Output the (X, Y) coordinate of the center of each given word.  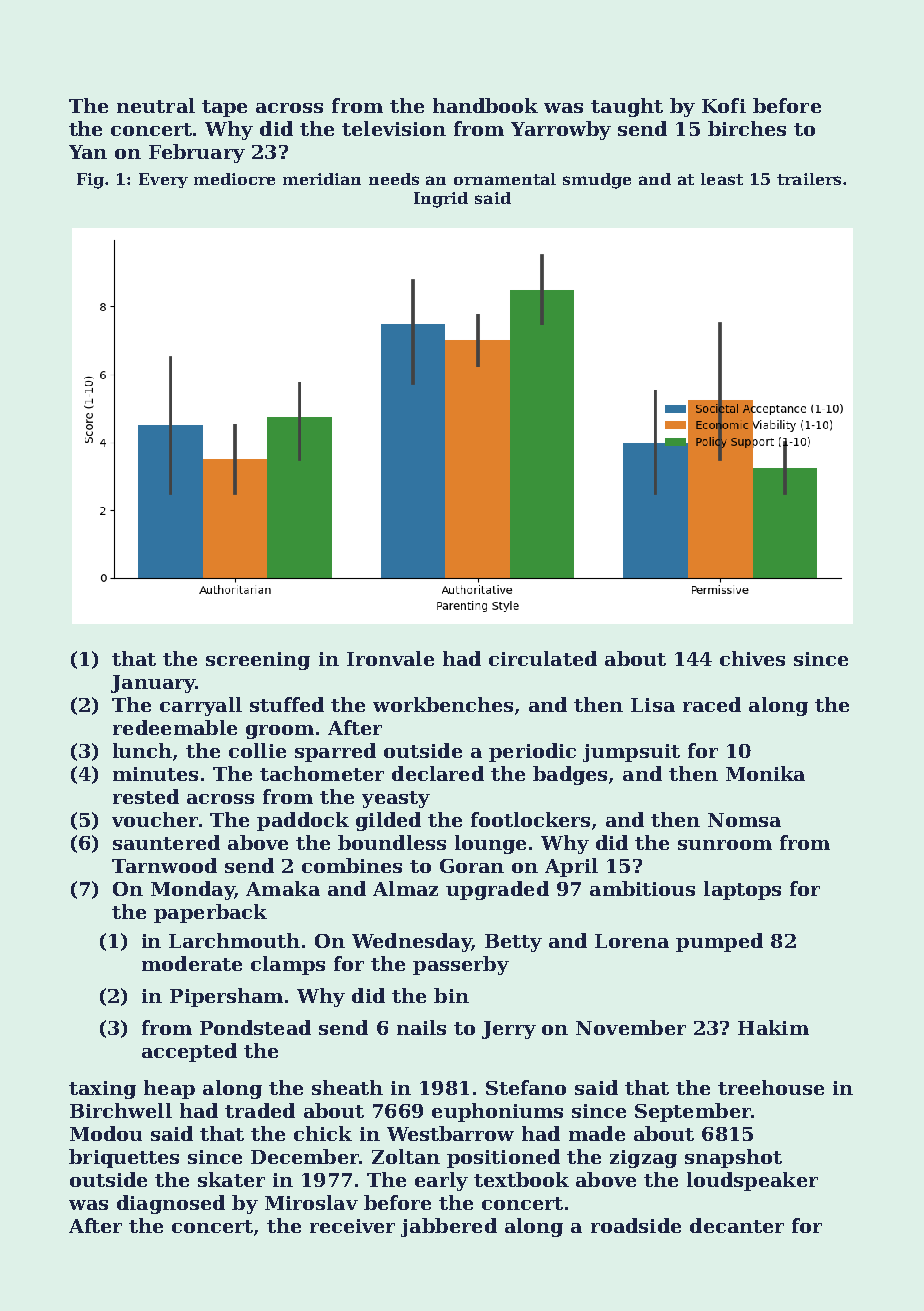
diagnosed (171, 1204)
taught (627, 107)
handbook (485, 105)
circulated (543, 658)
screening (258, 661)
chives (752, 658)
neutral (156, 105)
